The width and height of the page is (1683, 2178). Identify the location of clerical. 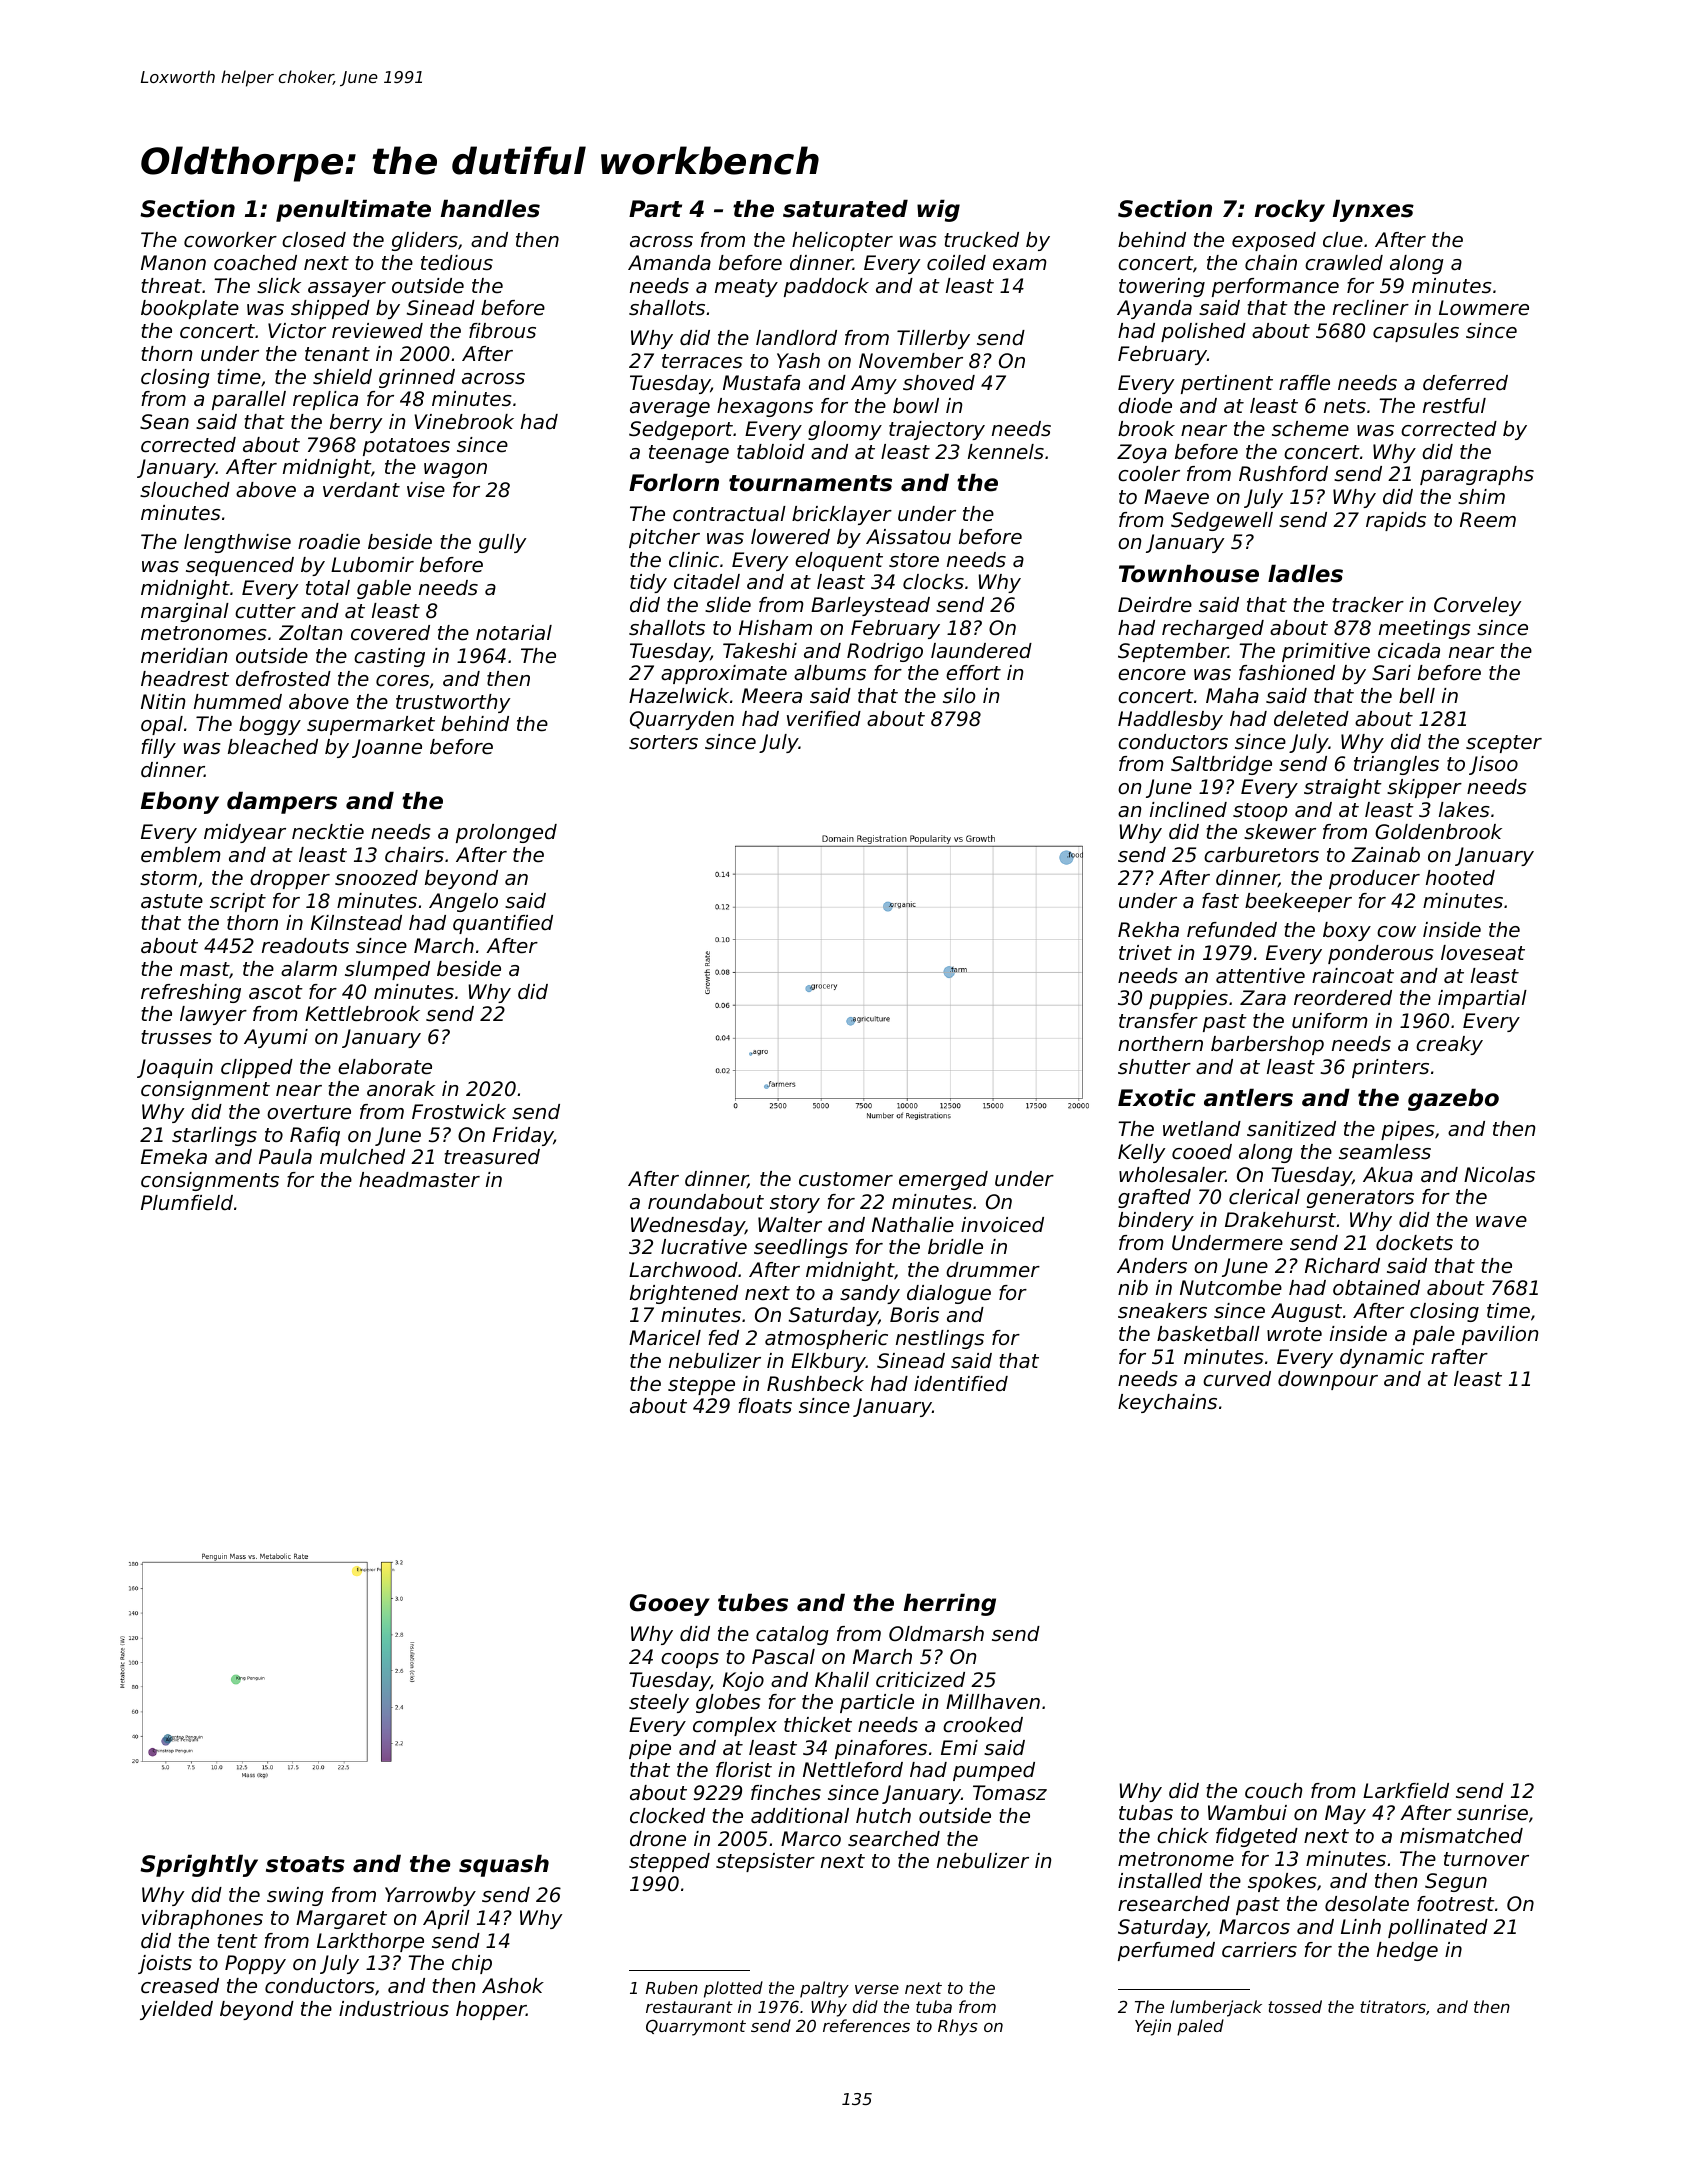
(1264, 1197).
